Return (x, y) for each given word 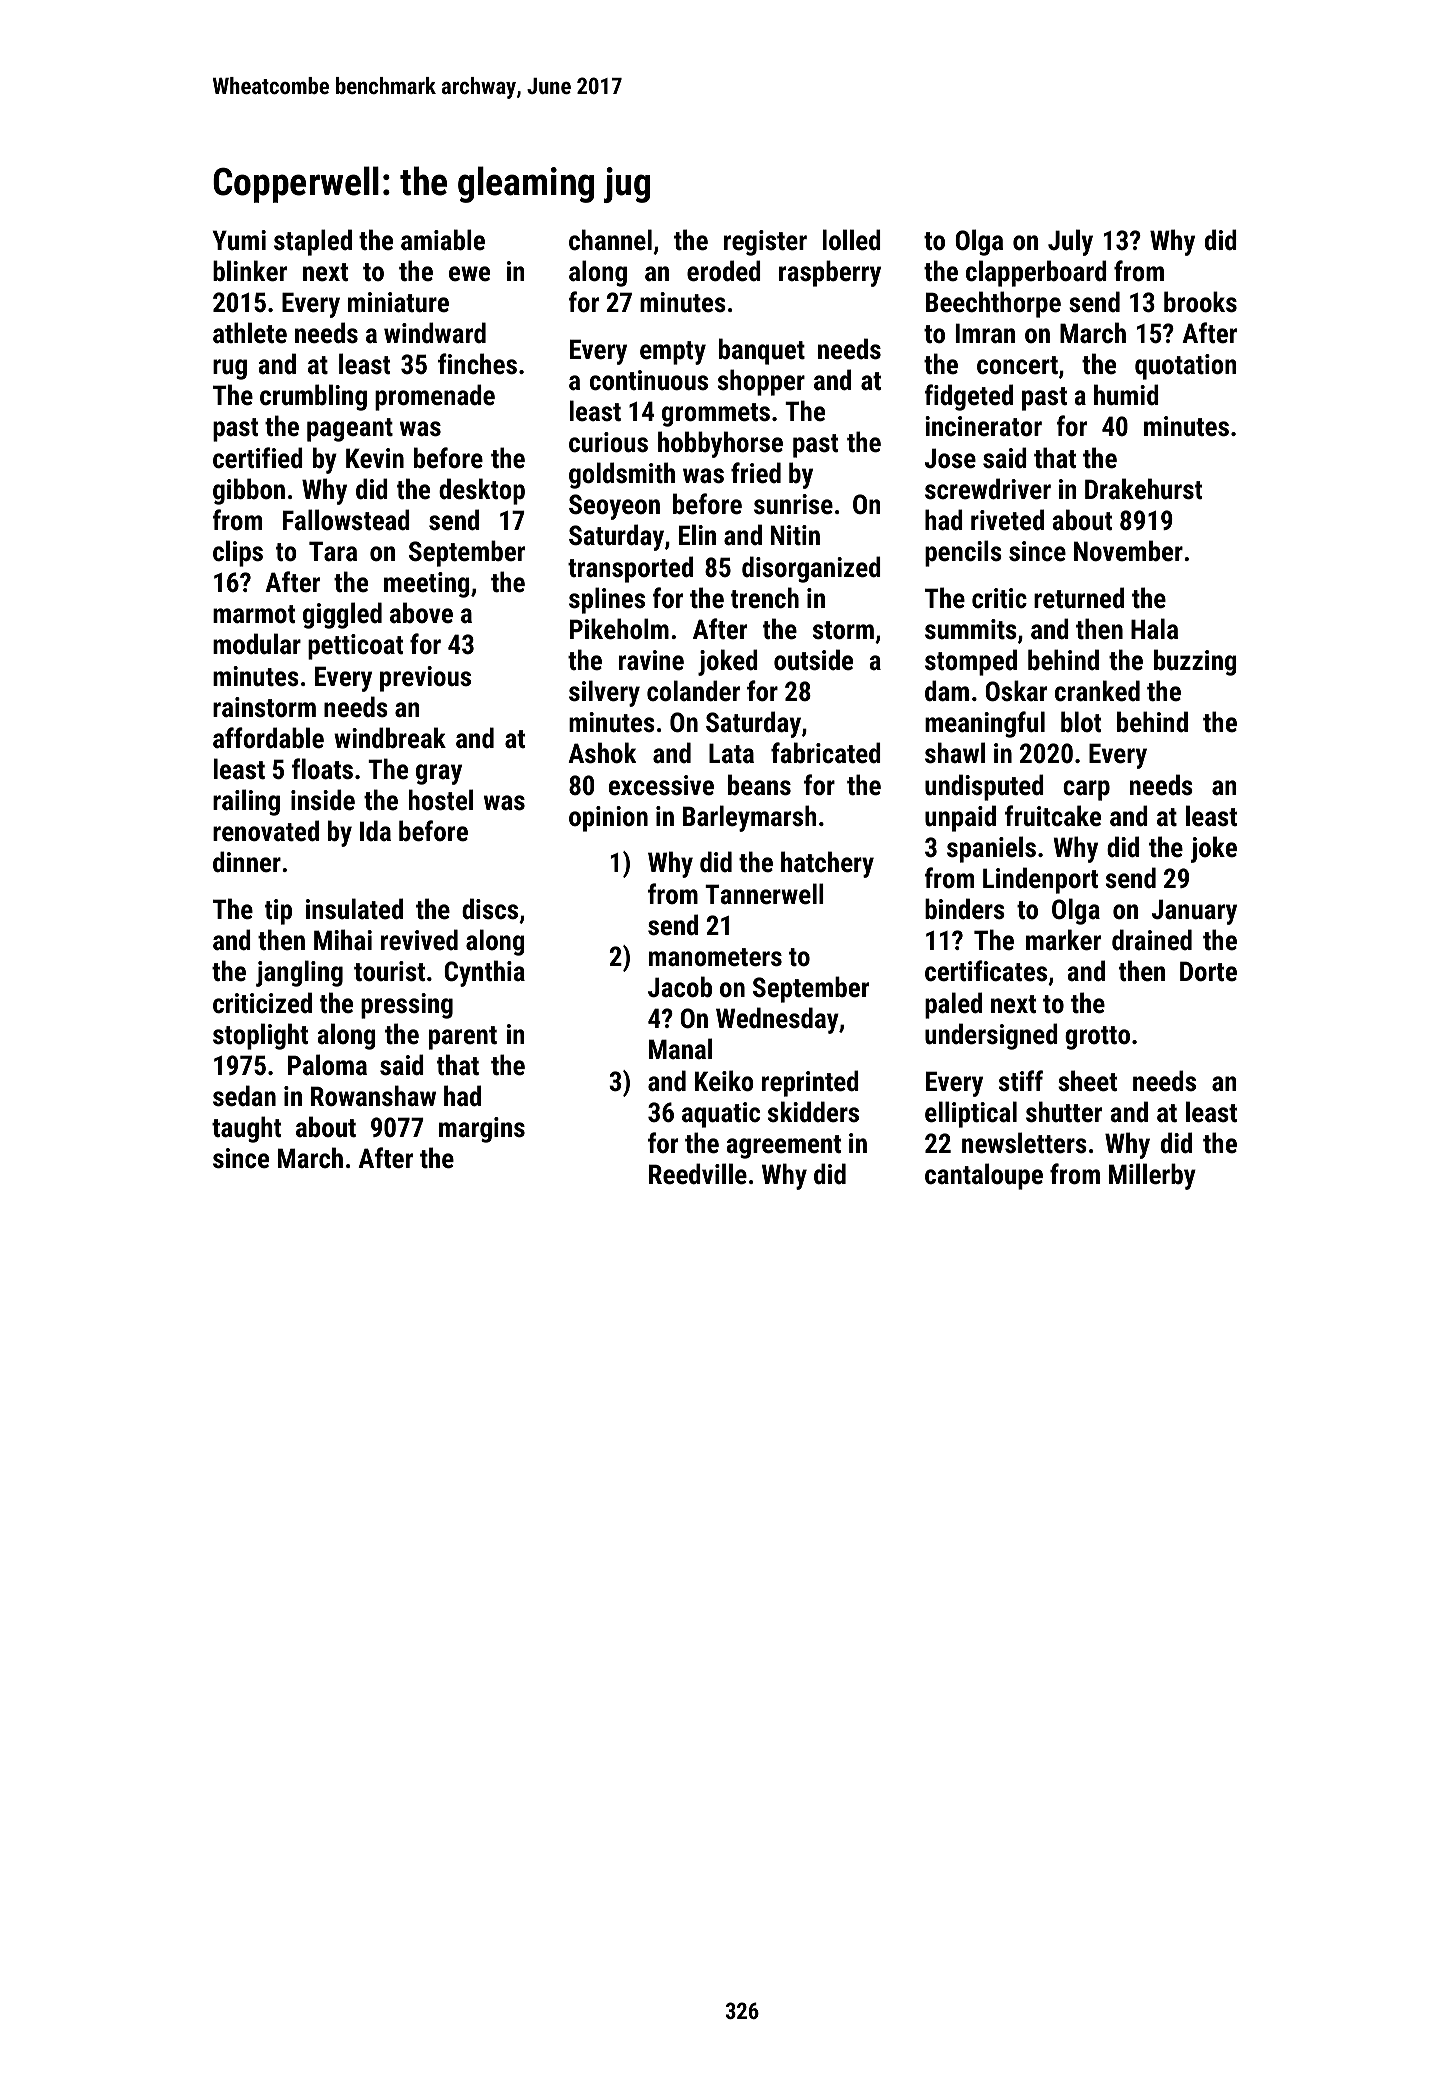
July (1070, 242)
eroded (724, 271)
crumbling (313, 397)
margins (482, 1130)
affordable (268, 738)
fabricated (826, 753)
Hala (1154, 629)
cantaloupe (984, 1176)
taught (246, 1129)
